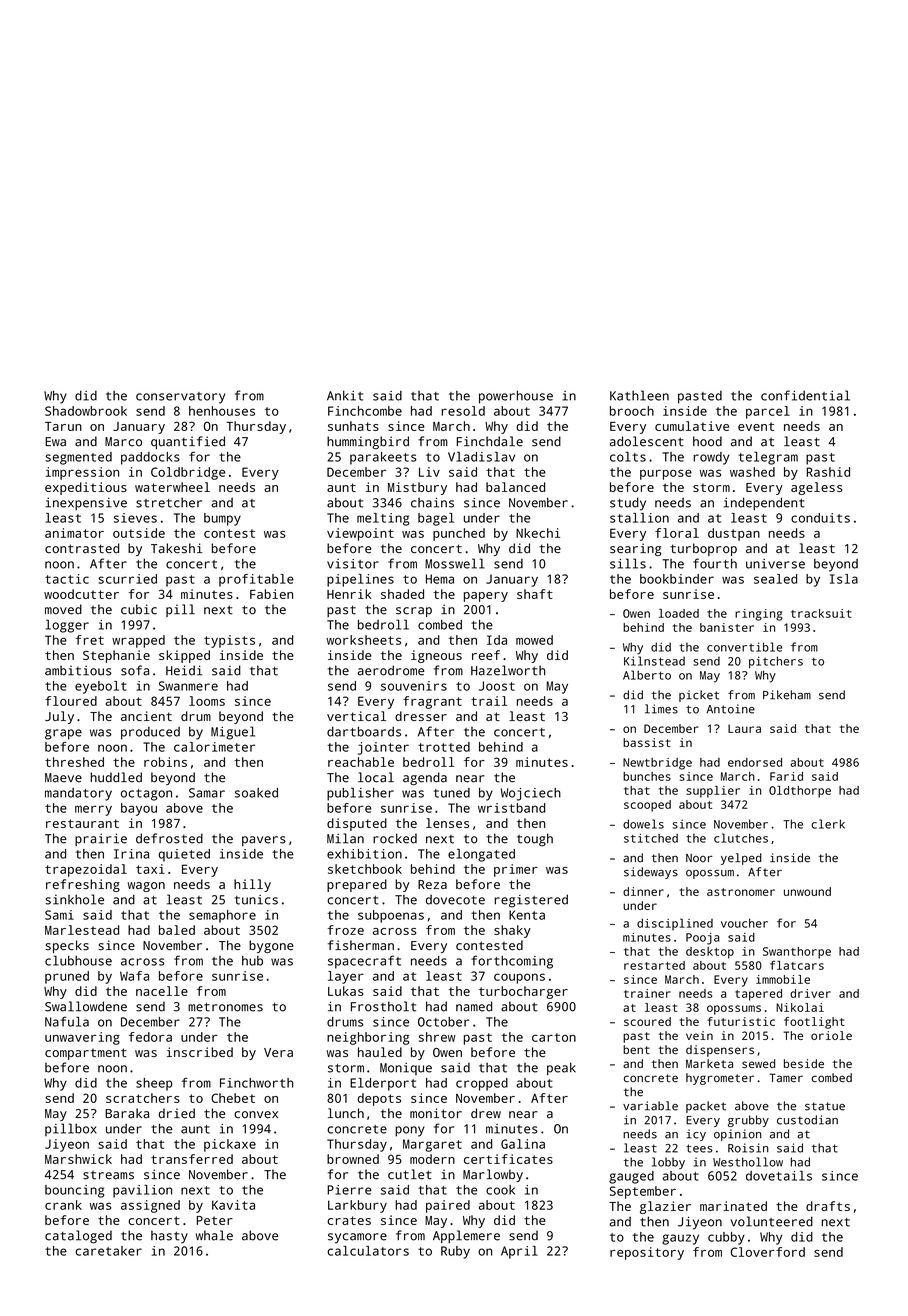 This screenshot has height=1316, width=908. What do you see at coordinates (516, 397) in the screenshot?
I see `powerhouse` at bounding box center [516, 397].
